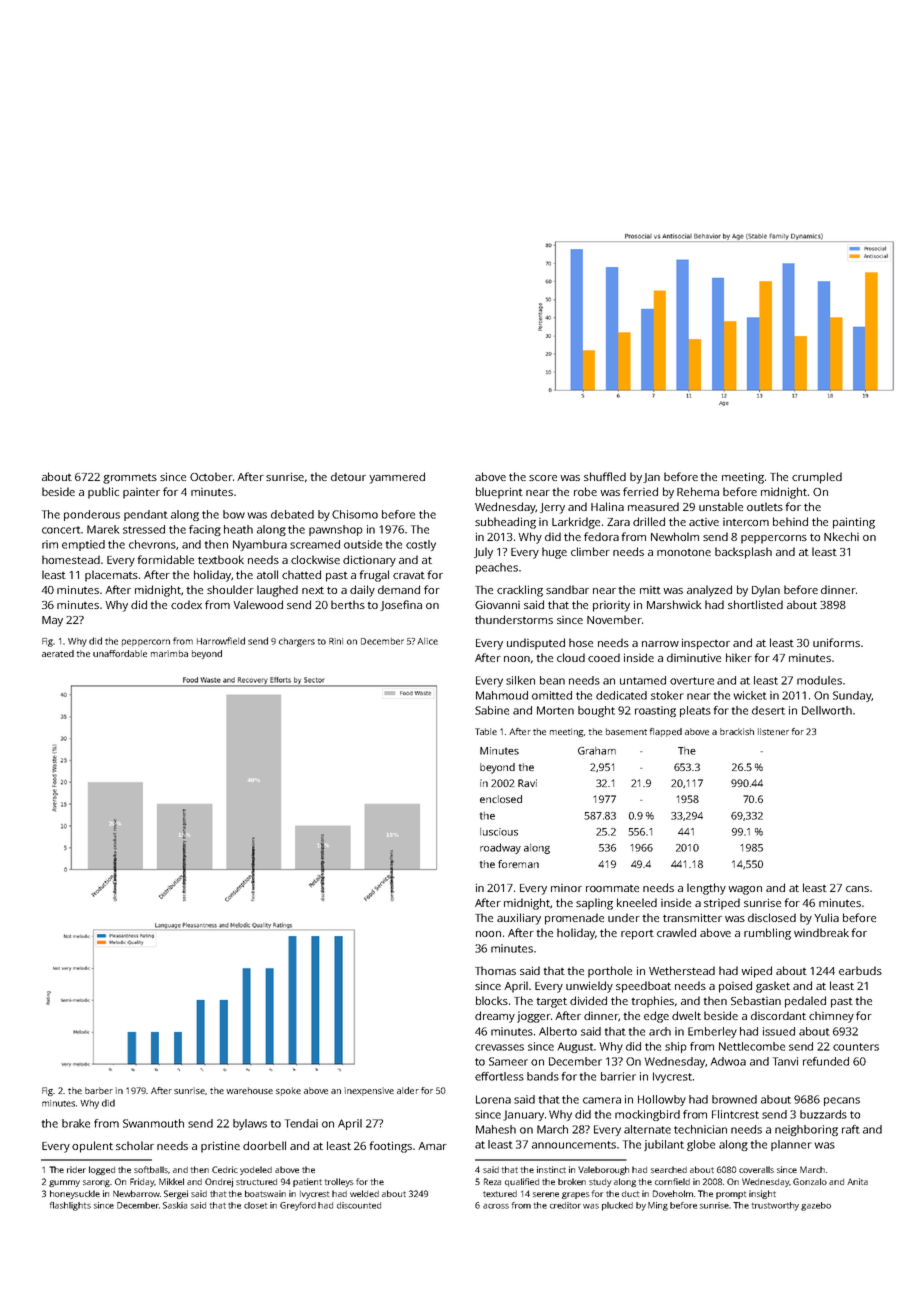 Image resolution: width=924 pixels, height=1308 pixels. Describe the element at coordinates (856, 1047) in the page. I see `counters` at that location.
